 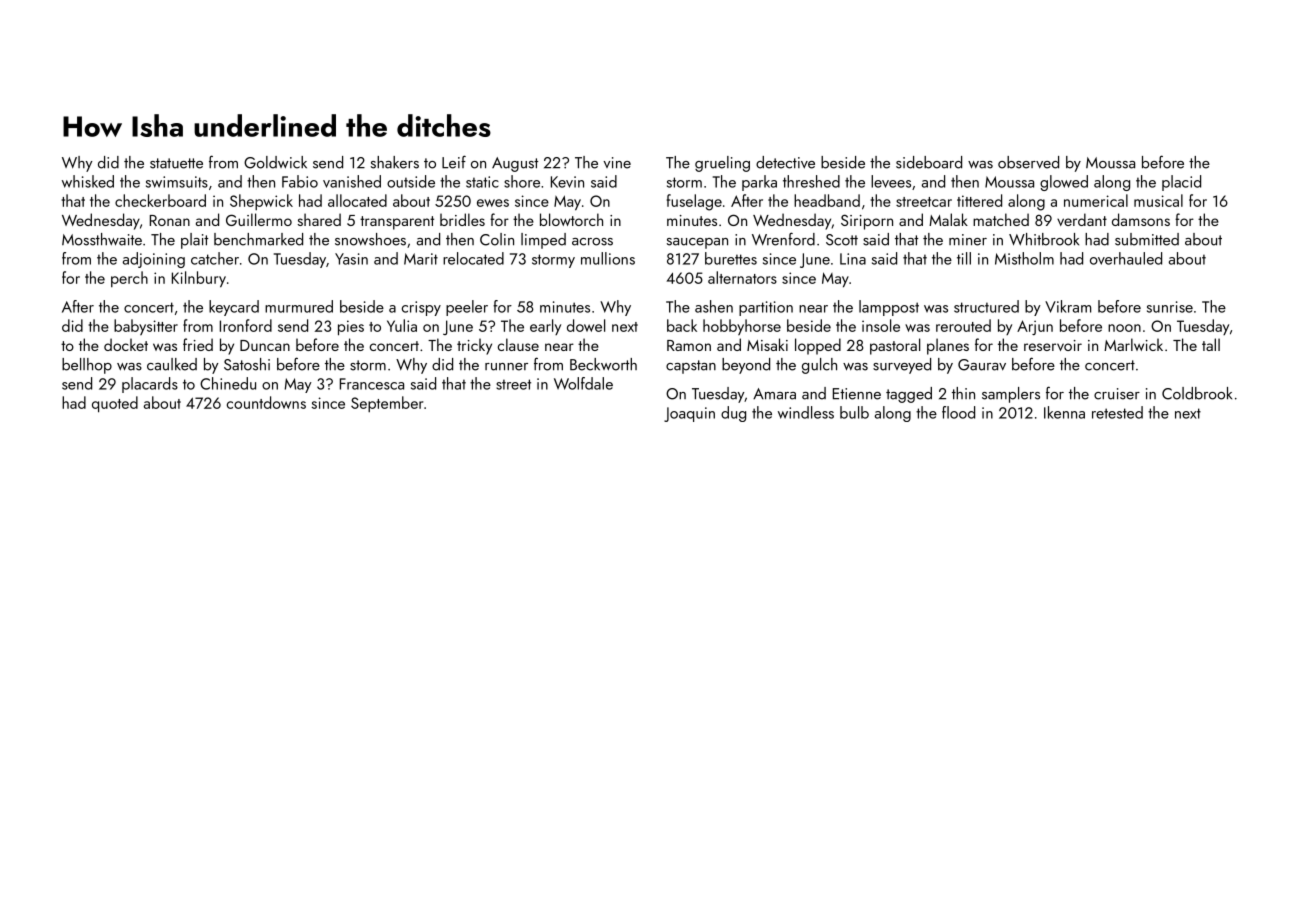 What do you see at coordinates (234, 308) in the screenshot?
I see `keycard` at bounding box center [234, 308].
